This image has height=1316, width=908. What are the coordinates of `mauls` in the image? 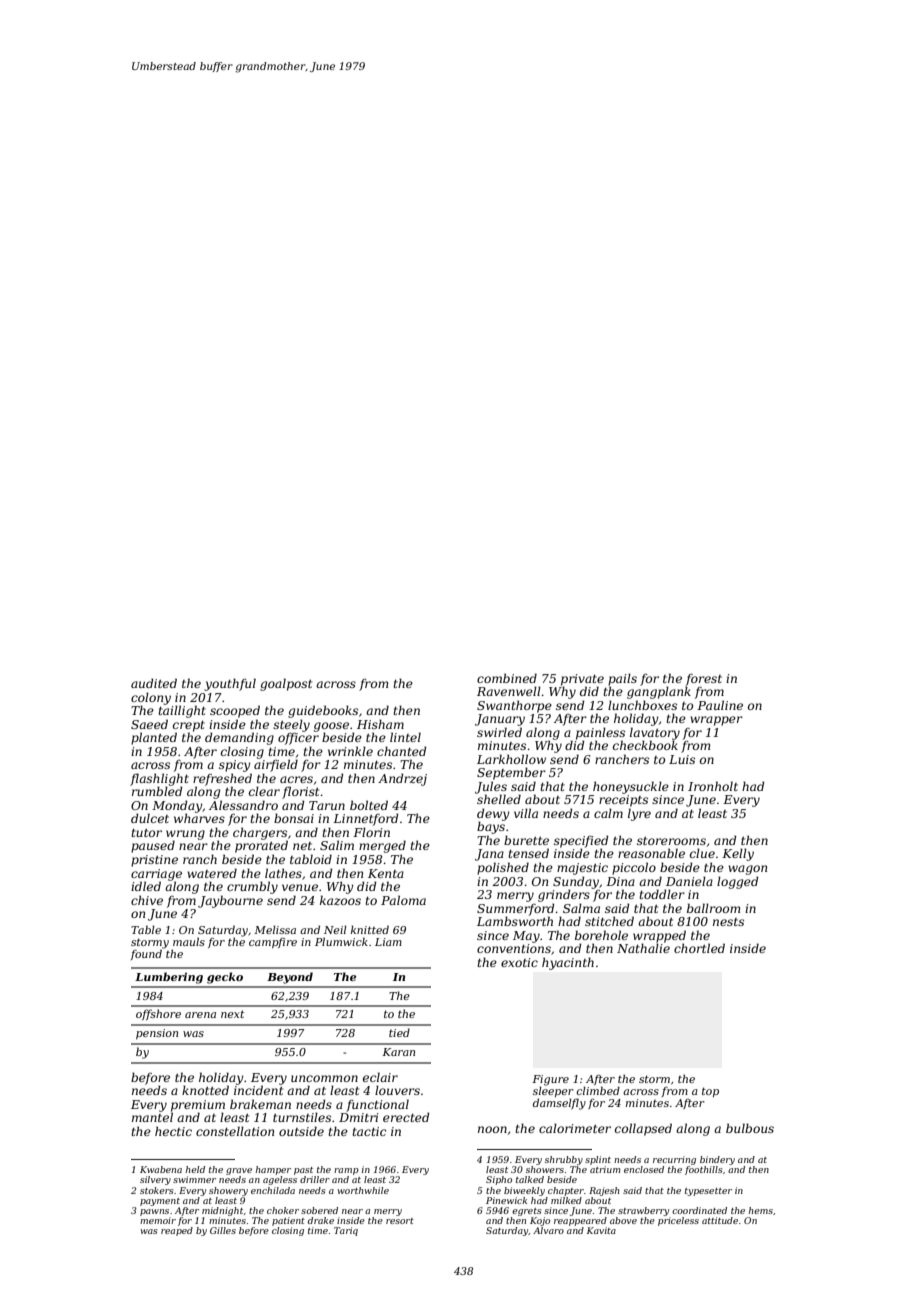 It's located at (189, 942).
